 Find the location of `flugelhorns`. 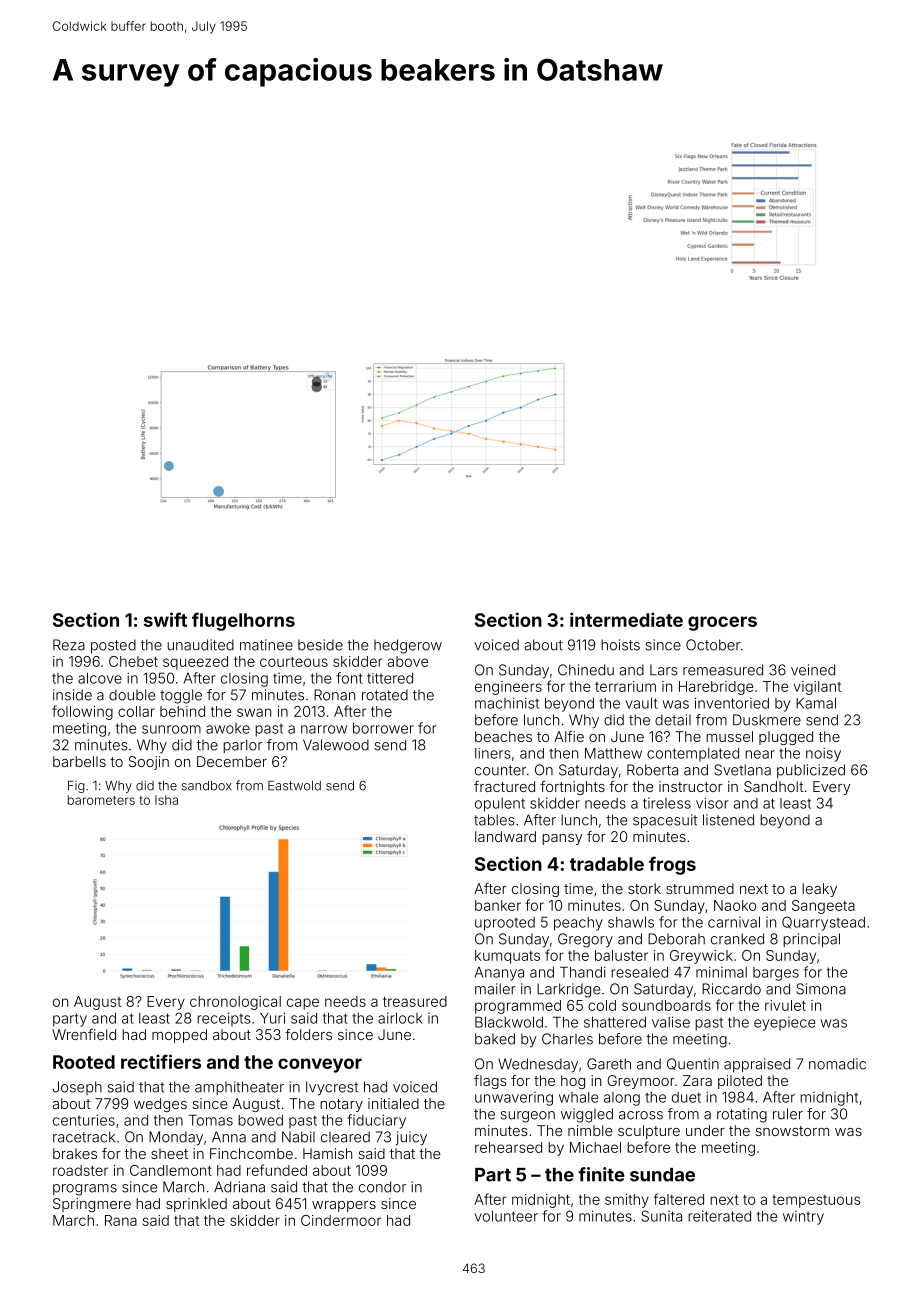

flugelhorns is located at coordinates (243, 621).
